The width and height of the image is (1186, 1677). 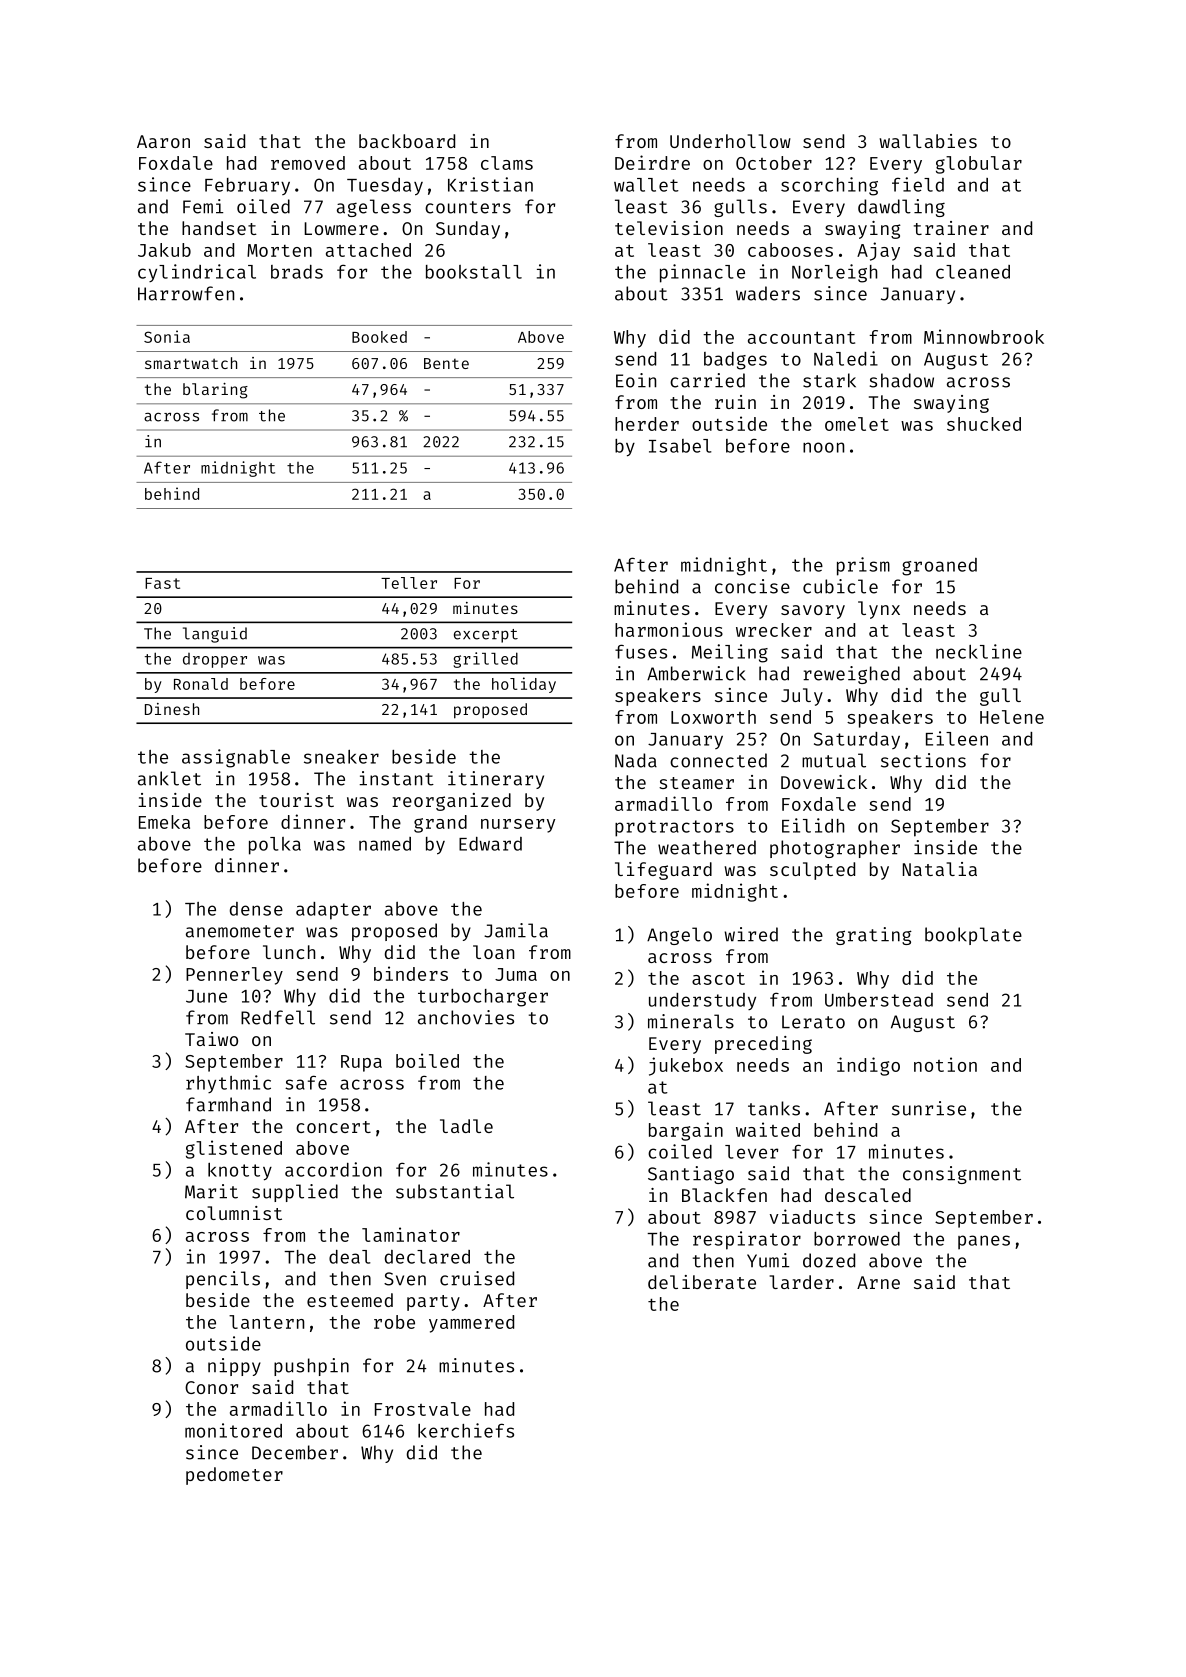 I want to click on Dovewick, so click(x=824, y=782).
